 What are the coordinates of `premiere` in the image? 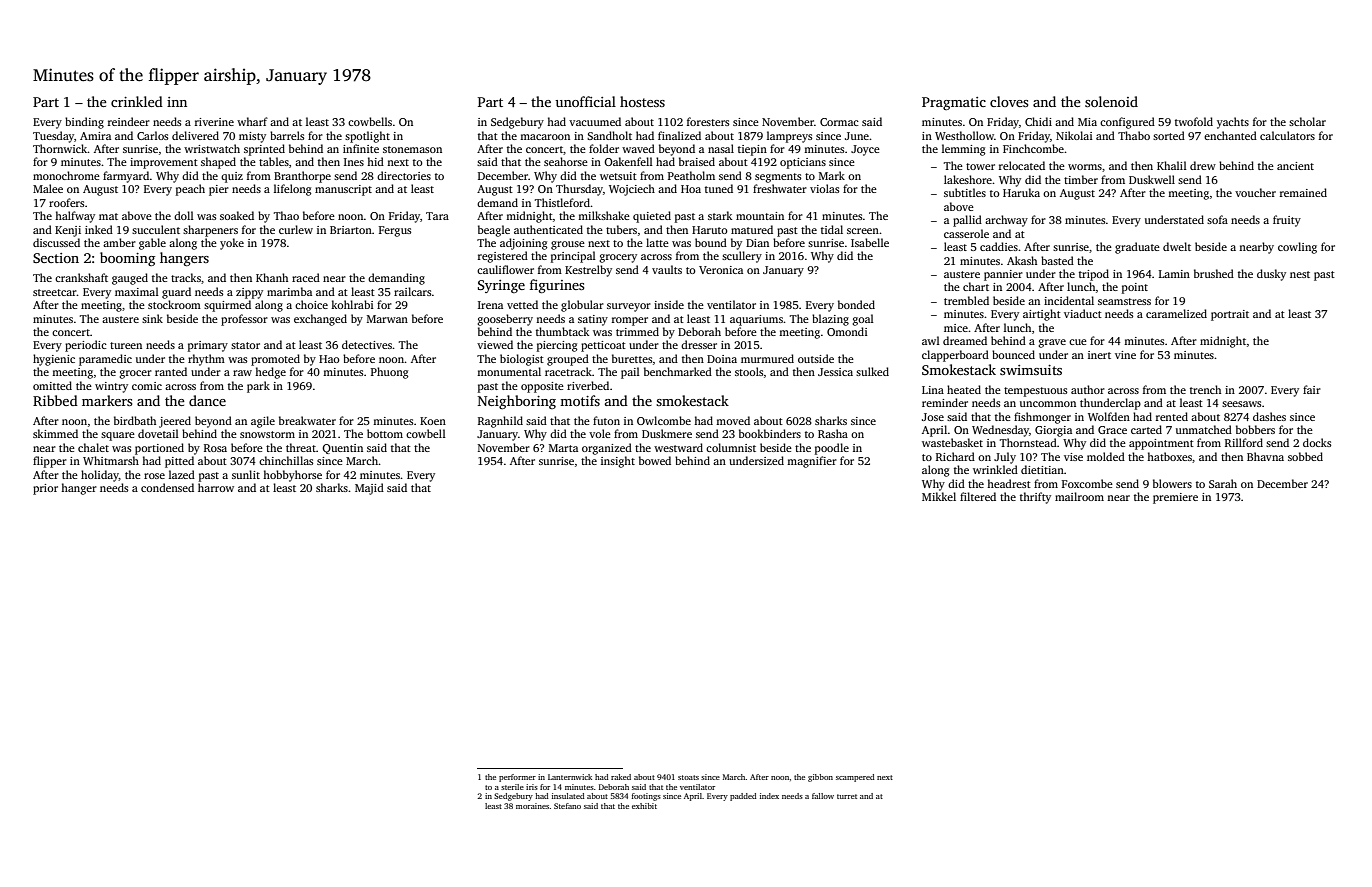 It's located at (1175, 498).
